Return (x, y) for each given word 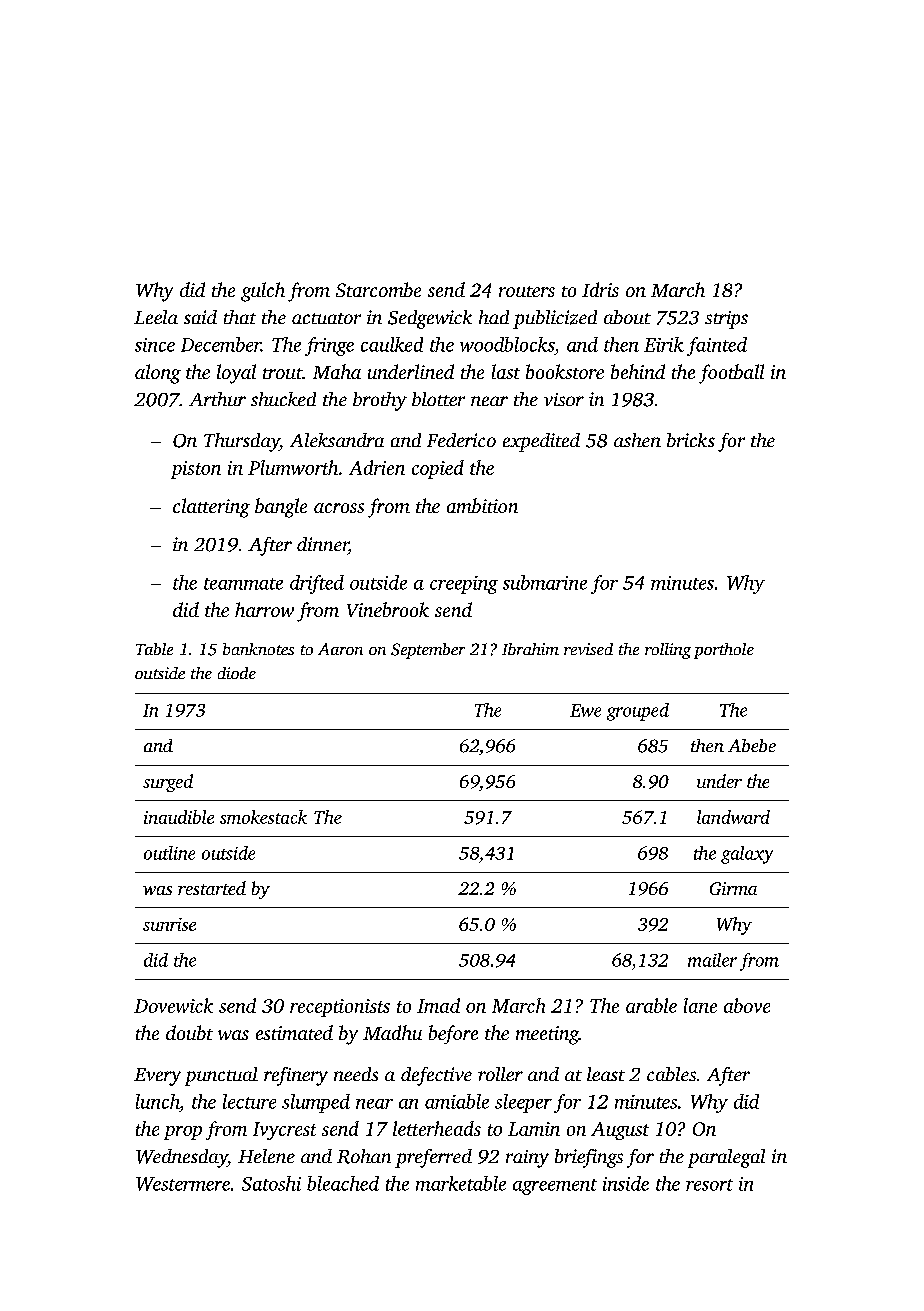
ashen (637, 440)
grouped (638, 712)
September (428, 651)
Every (157, 1077)
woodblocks (507, 344)
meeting (547, 1035)
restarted (212, 888)
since (155, 345)
